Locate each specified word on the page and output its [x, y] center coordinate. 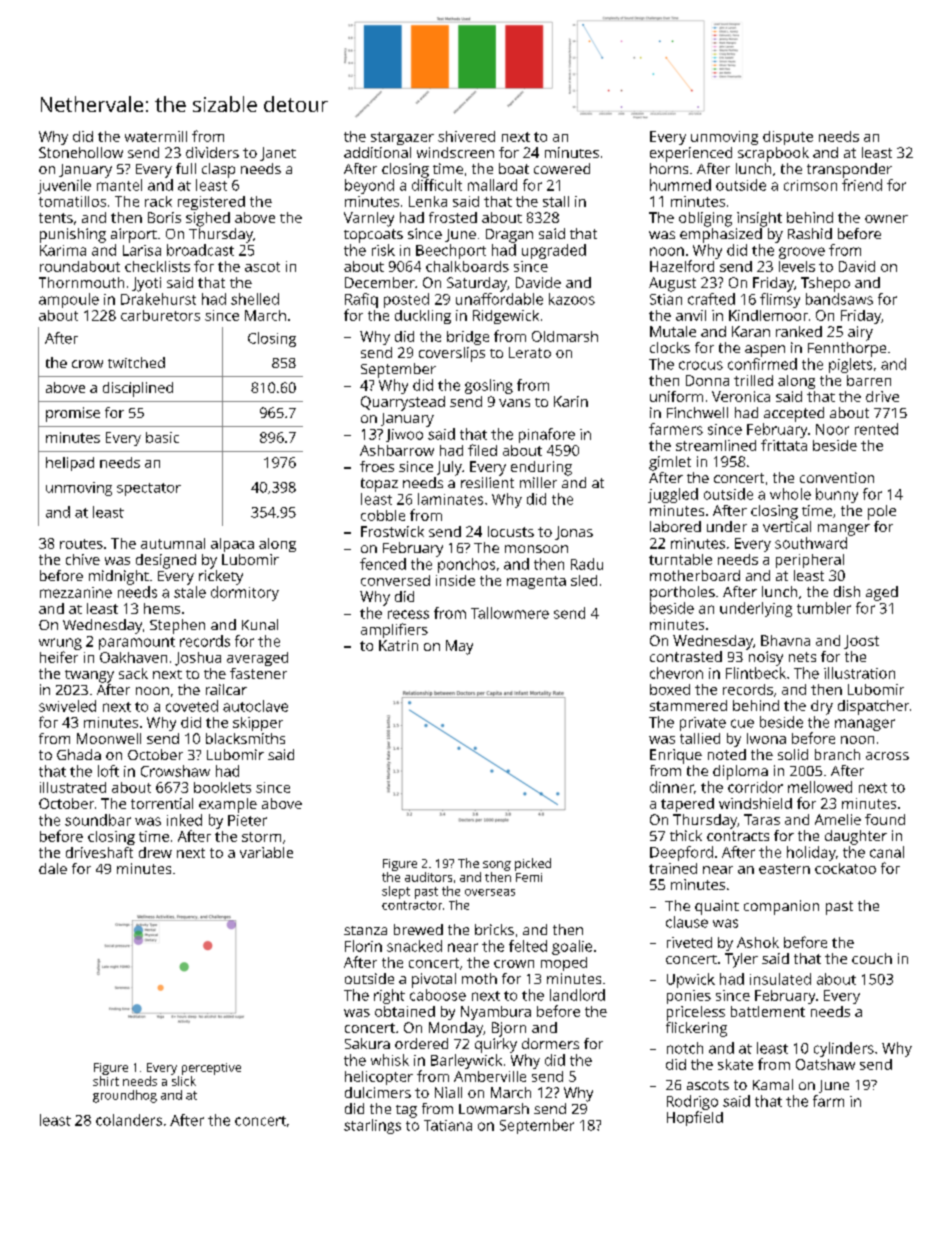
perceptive [211, 1069]
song [497, 866]
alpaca [232, 545]
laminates [450, 499]
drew [155, 852]
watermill [156, 136]
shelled [255, 299]
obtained [405, 1011]
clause [687, 922]
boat [514, 168]
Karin [571, 401]
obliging [705, 219]
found [885, 819]
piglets [850, 365]
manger [844, 530]
